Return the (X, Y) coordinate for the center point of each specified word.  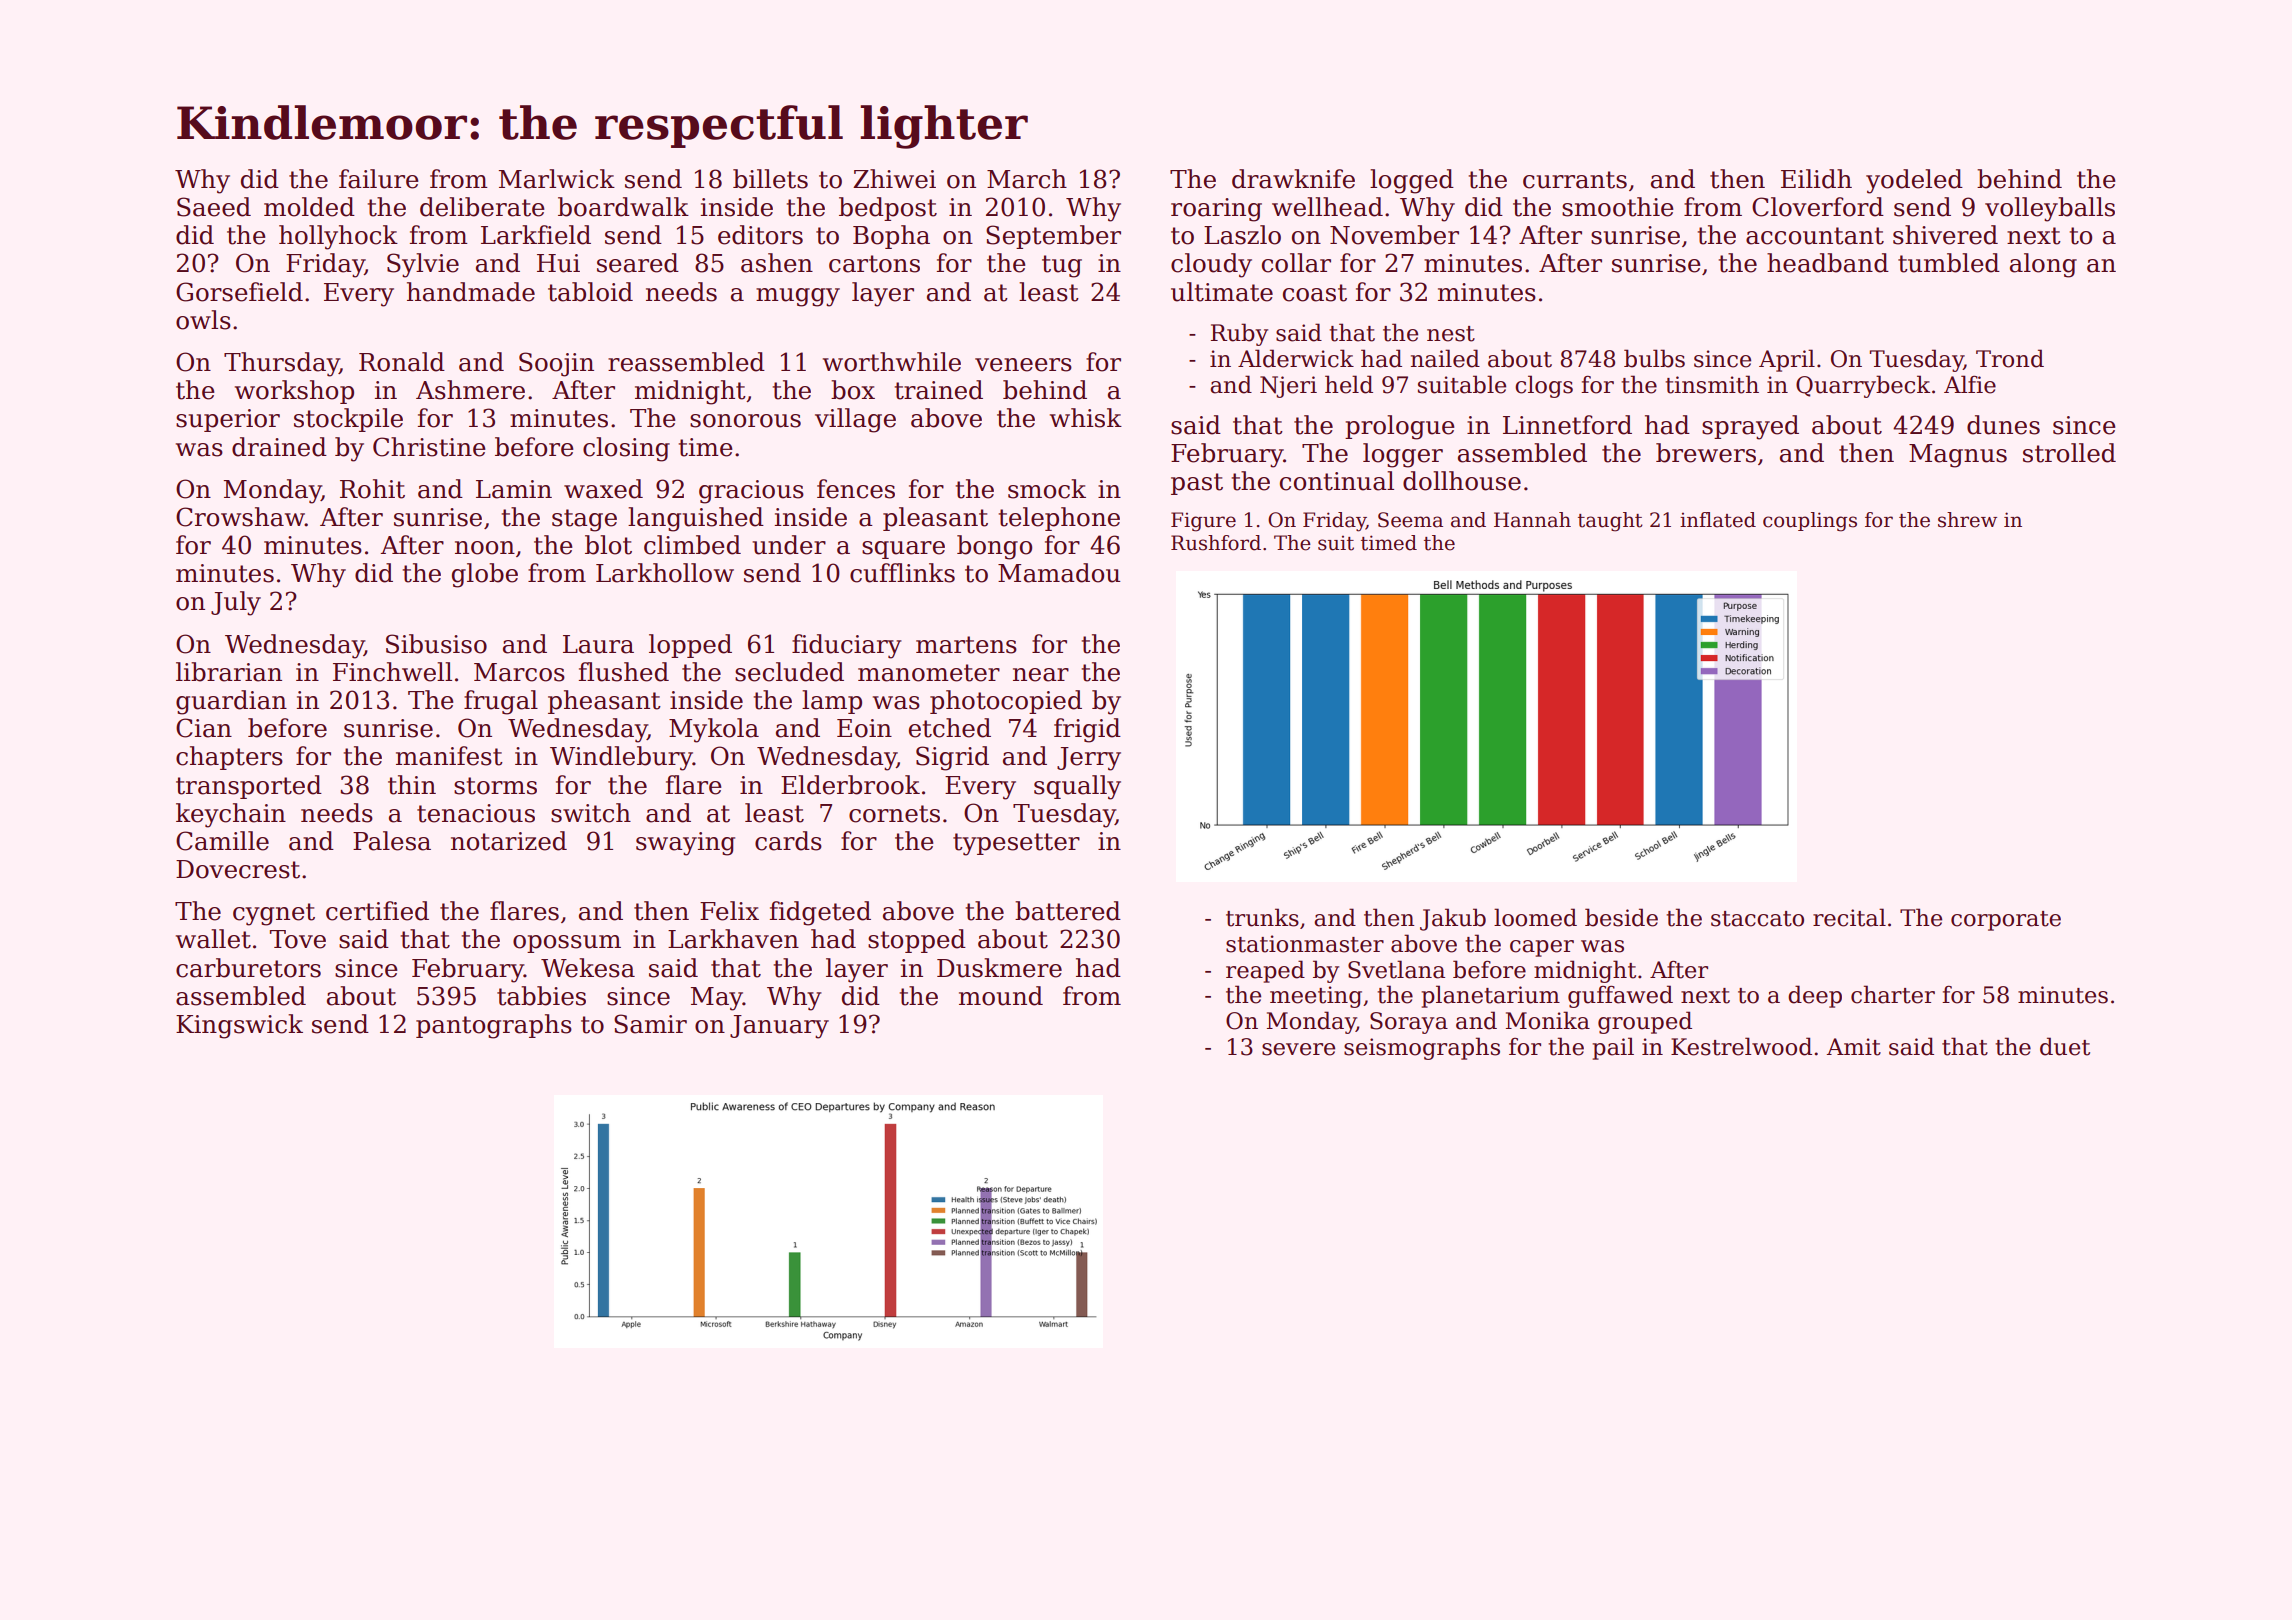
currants (1575, 180)
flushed (624, 672)
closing (626, 449)
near (1041, 675)
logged (1412, 181)
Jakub (1453, 919)
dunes (2003, 425)
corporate (2006, 921)
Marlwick (557, 179)
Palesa (392, 841)
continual (1337, 481)
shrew (1967, 520)
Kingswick (239, 1026)
